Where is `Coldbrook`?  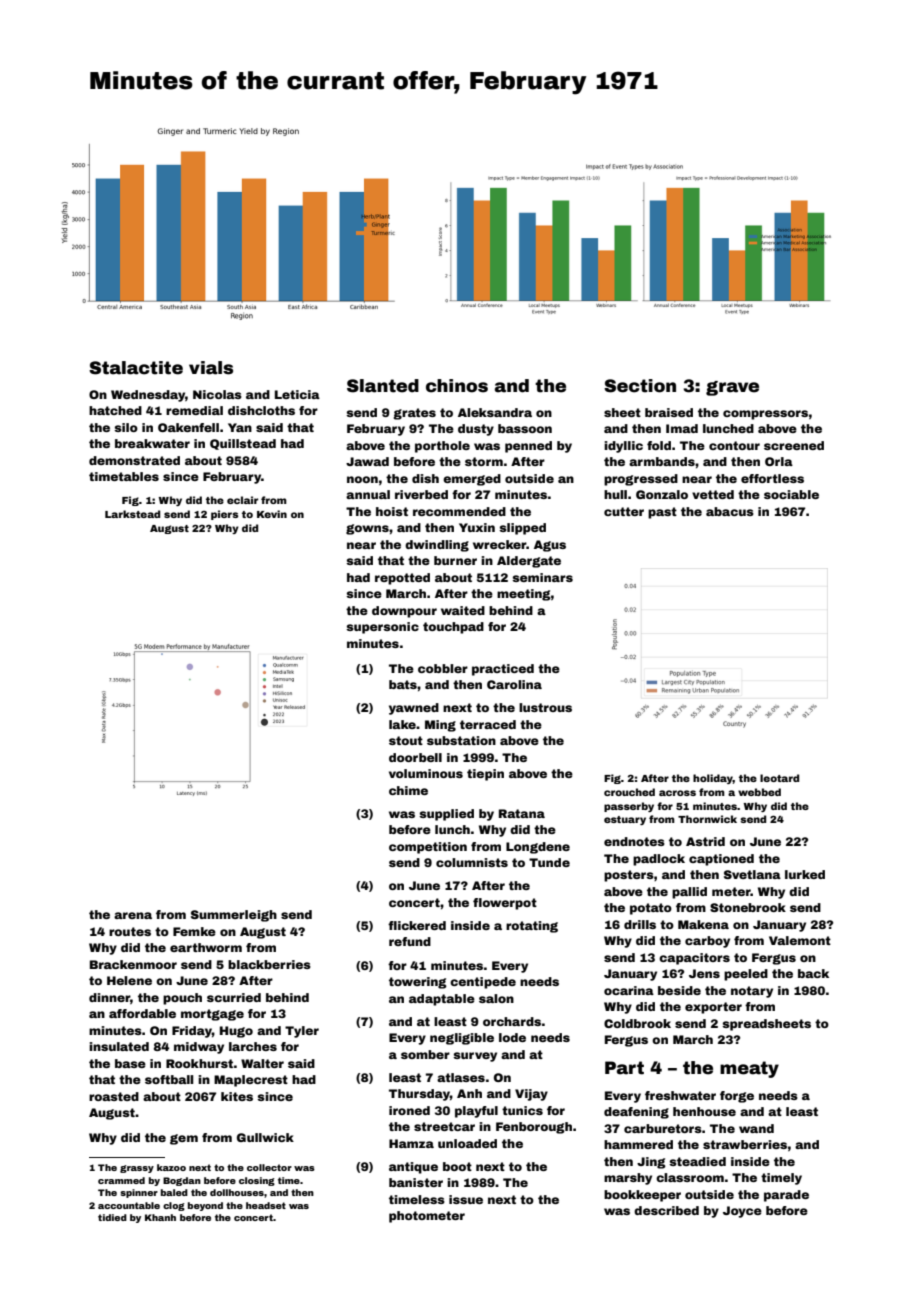 Coldbrook is located at coordinates (637, 1023).
